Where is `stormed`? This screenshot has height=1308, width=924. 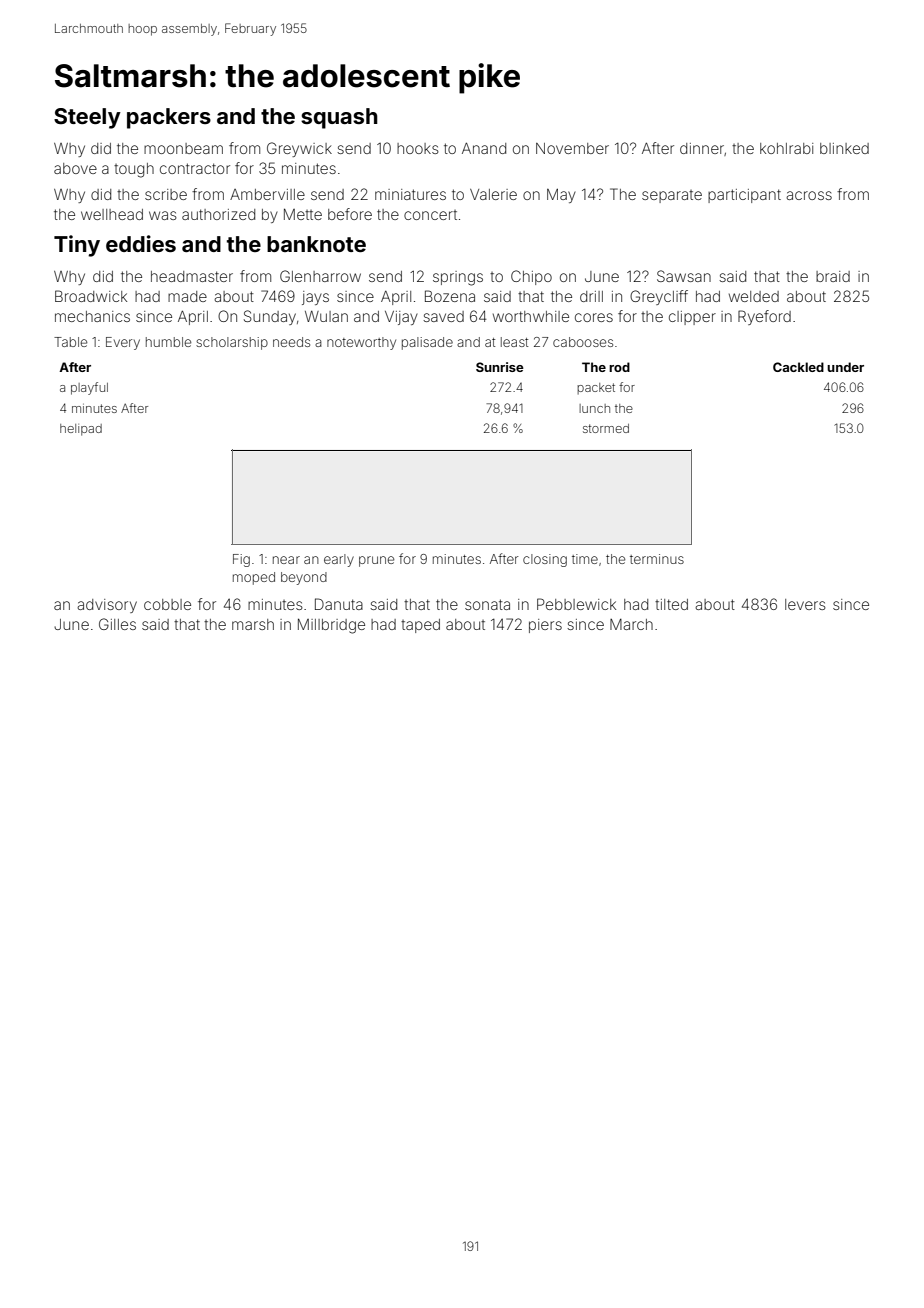 stormed is located at coordinates (606, 428).
